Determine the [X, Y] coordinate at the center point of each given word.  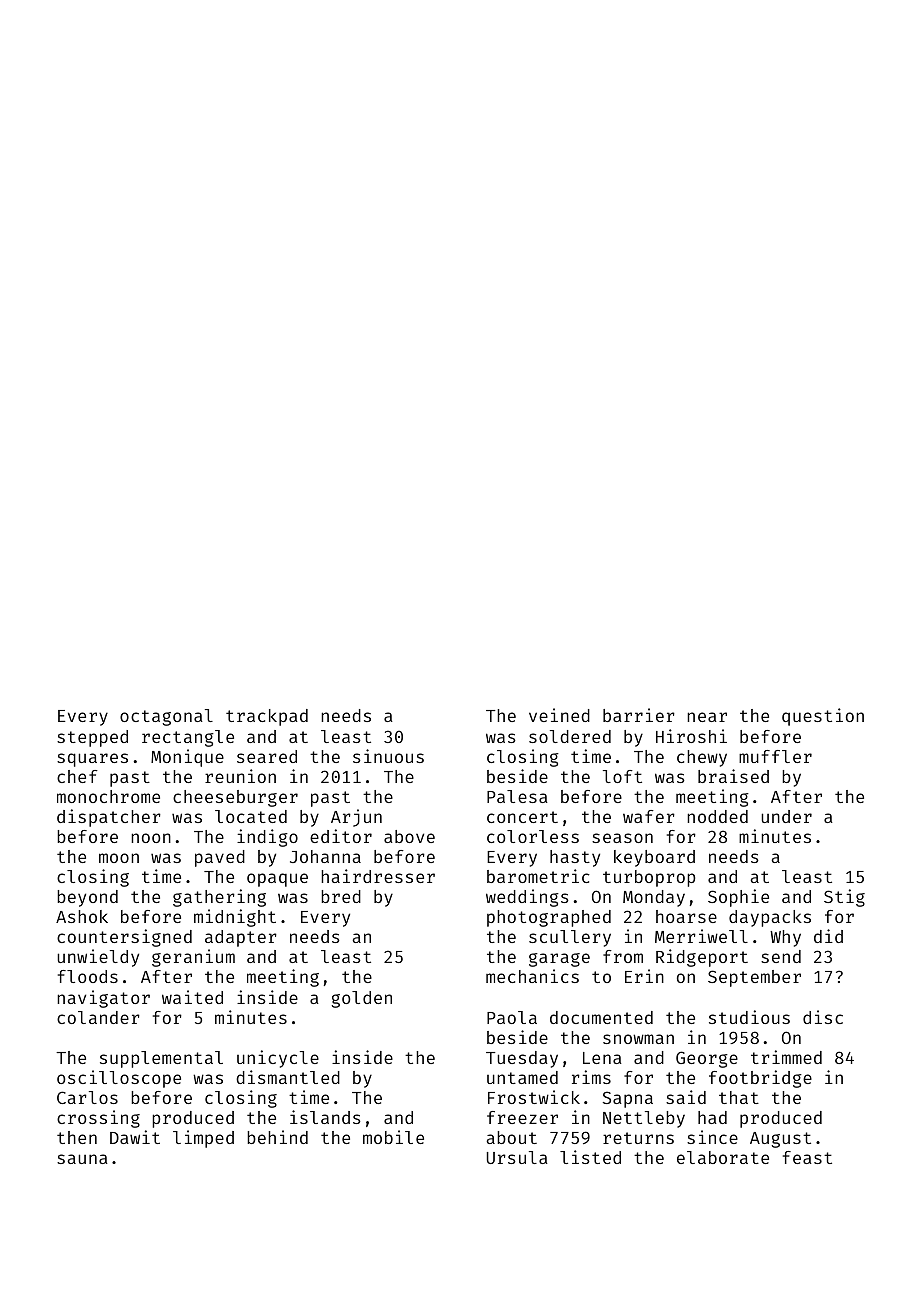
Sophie [738, 898]
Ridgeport [702, 958]
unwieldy [98, 958]
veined [559, 715]
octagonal [166, 717]
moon [119, 858]
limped [203, 1139]
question [823, 717]
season [622, 838]
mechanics [532, 976]
